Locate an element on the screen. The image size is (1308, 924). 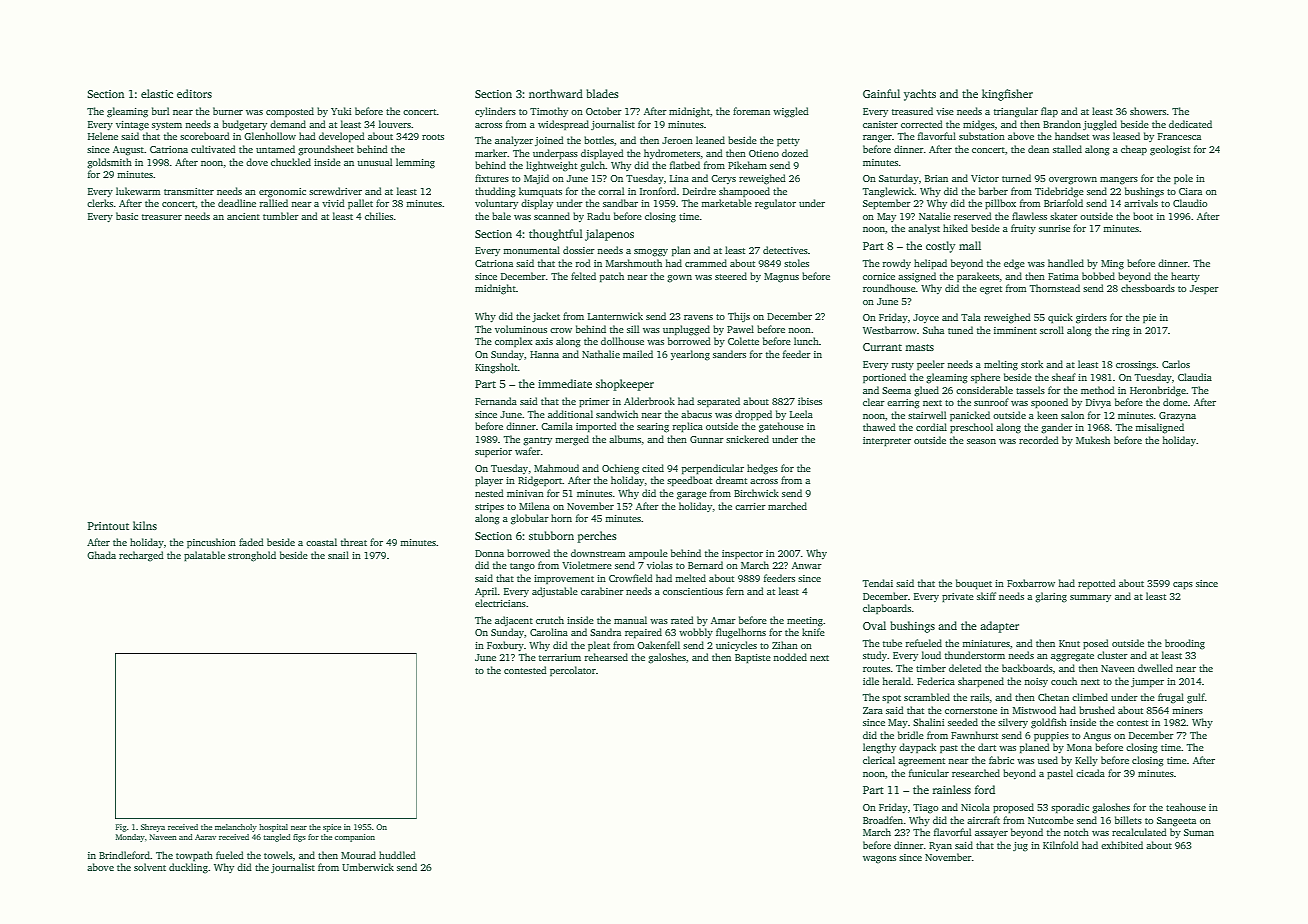
wobbly is located at coordinates (696, 633).
